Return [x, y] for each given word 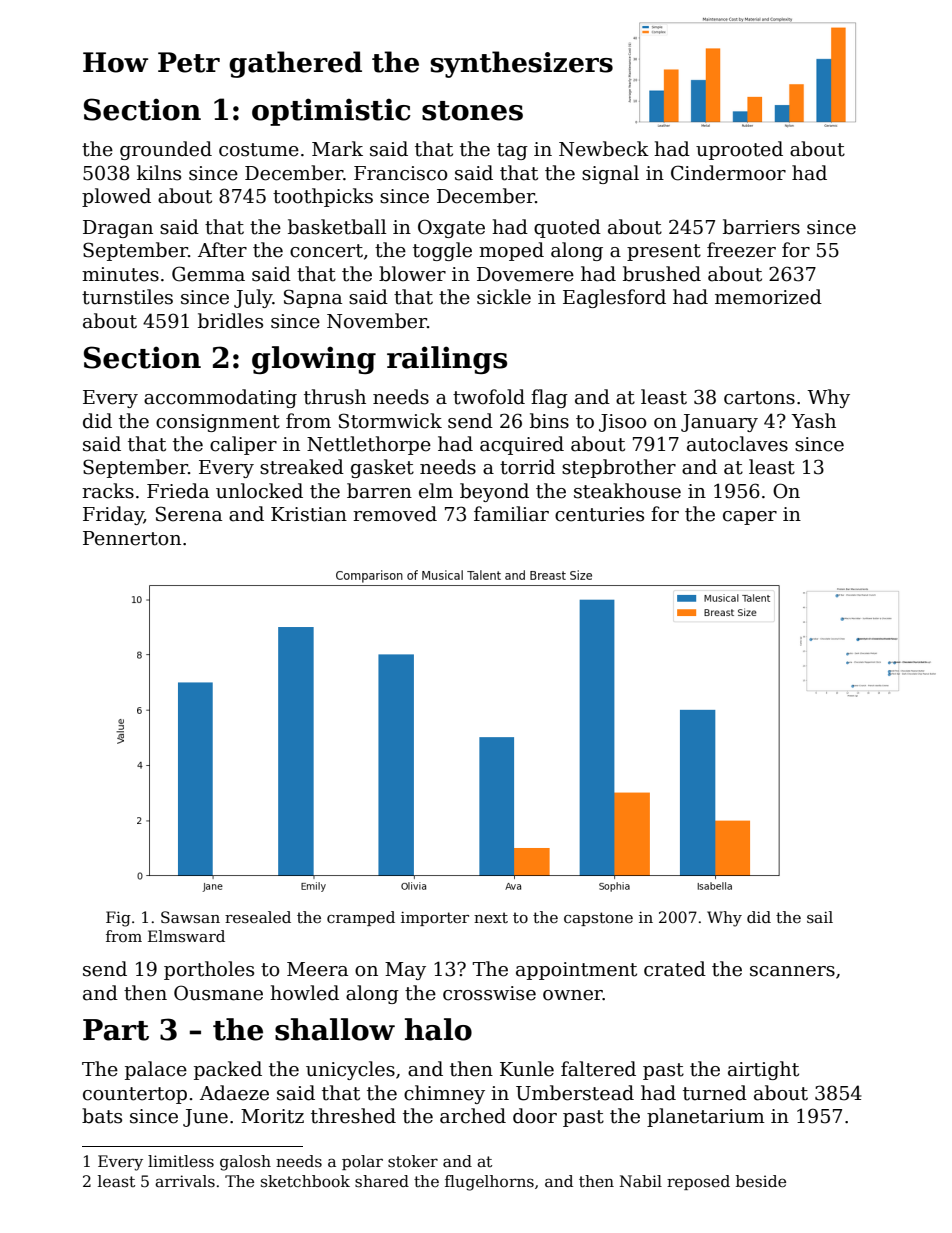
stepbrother [619, 468]
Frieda [178, 491]
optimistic [331, 112]
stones [472, 111]
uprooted [739, 150]
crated [675, 969]
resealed [258, 917]
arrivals [185, 1181]
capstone [598, 919]
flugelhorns [489, 1183]
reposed [698, 1182]
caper [750, 518]
